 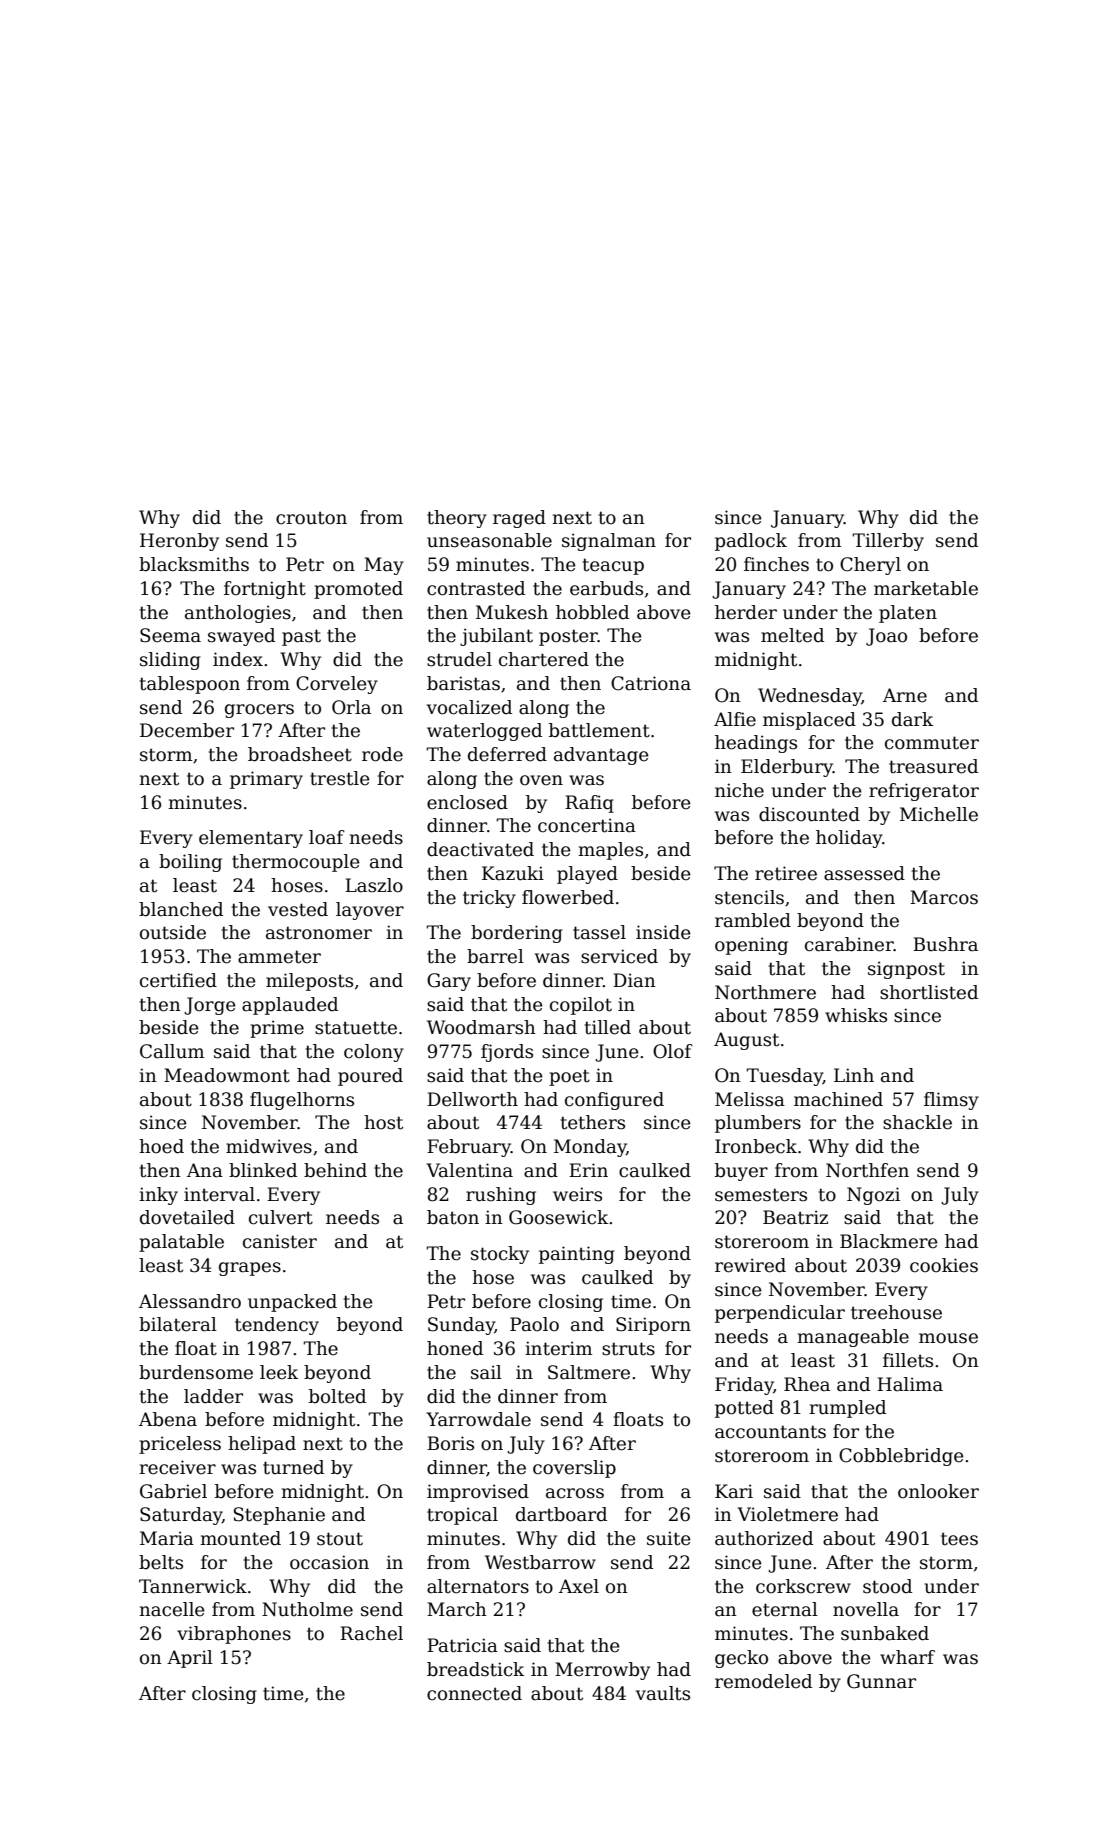 I want to click on hobbled, so click(x=592, y=612).
